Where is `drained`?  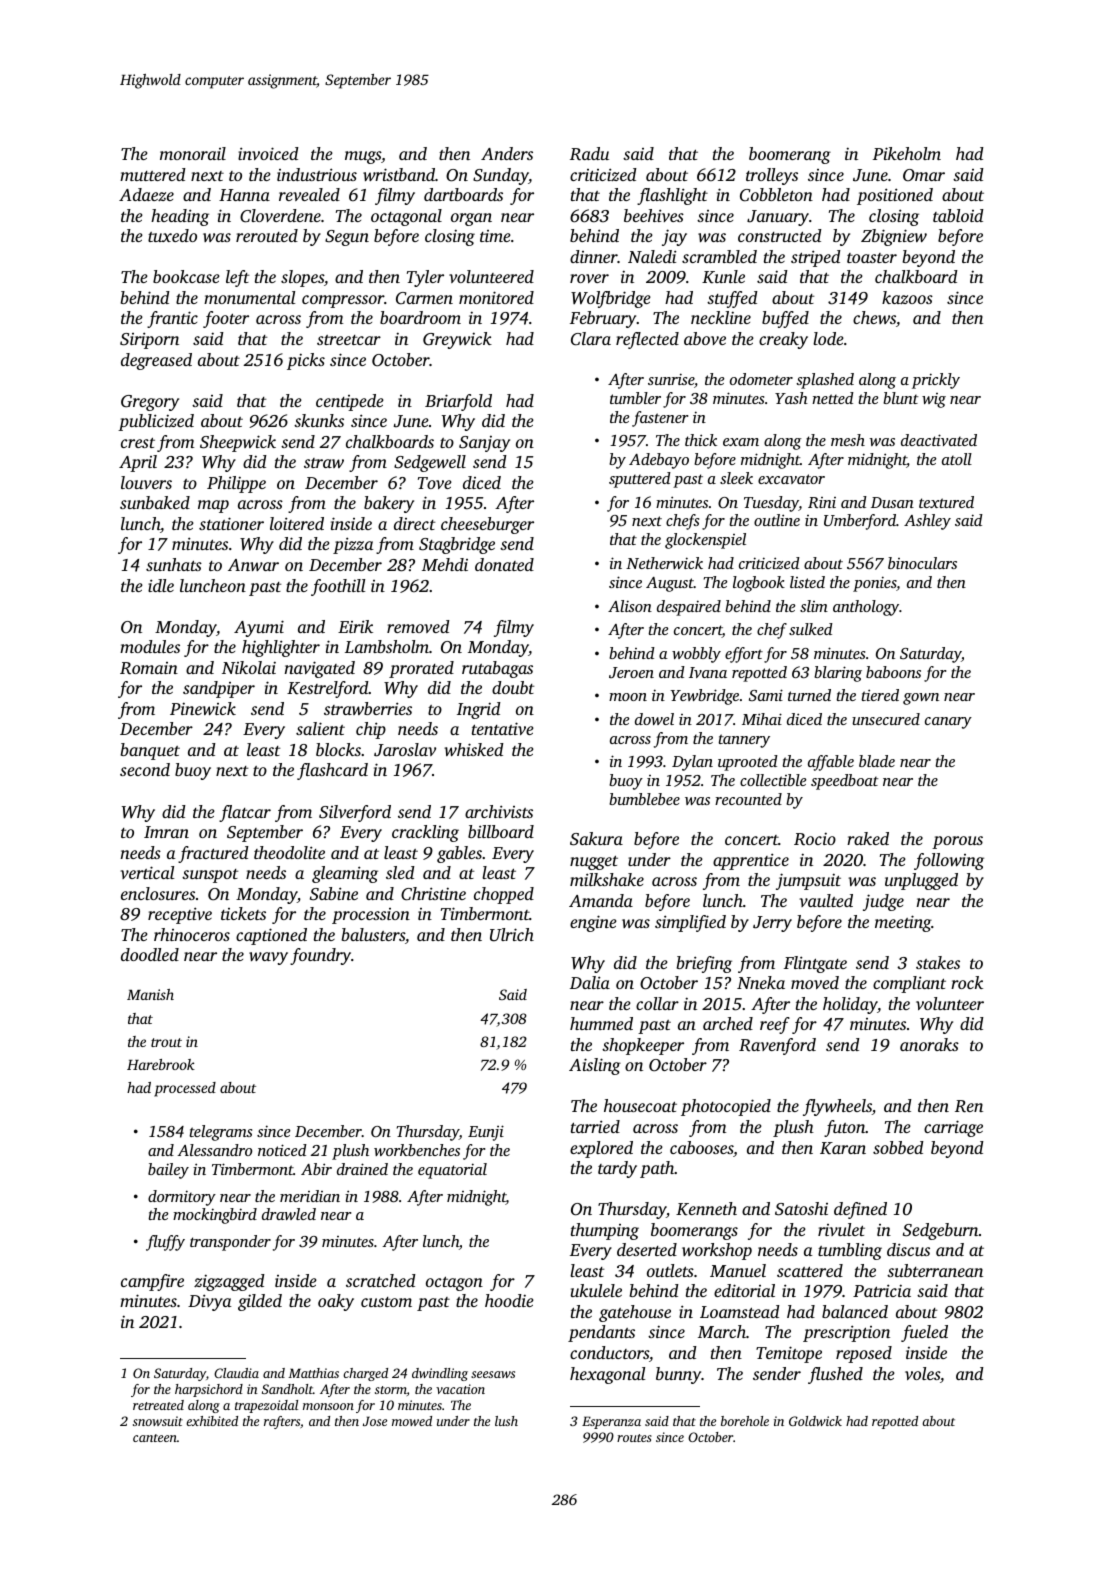
drained is located at coordinates (362, 1169).
